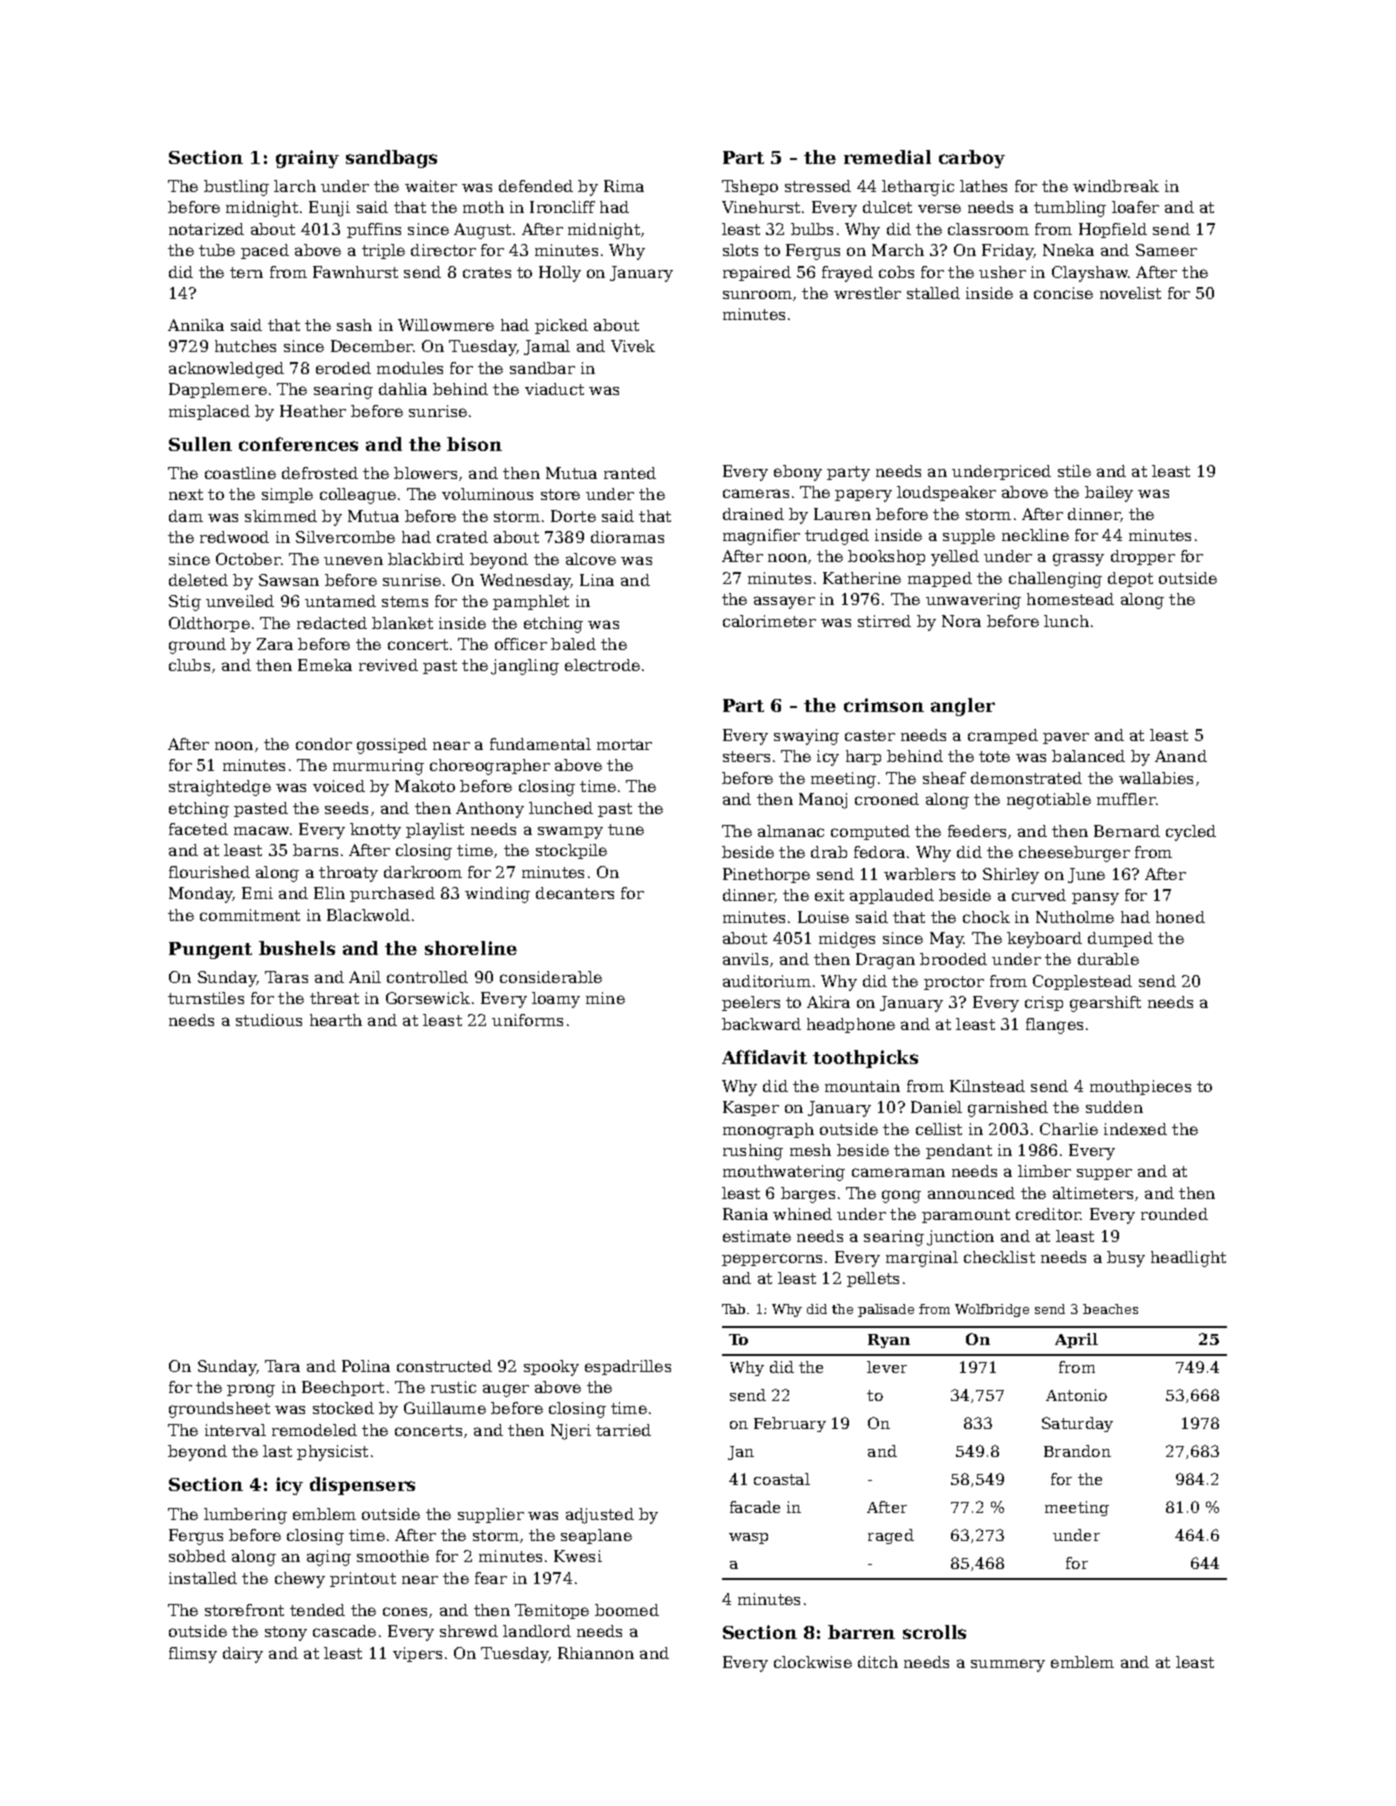  Describe the element at coordinates (596, 1653) in the screenshot. I see `Rhiannon` at that location.
